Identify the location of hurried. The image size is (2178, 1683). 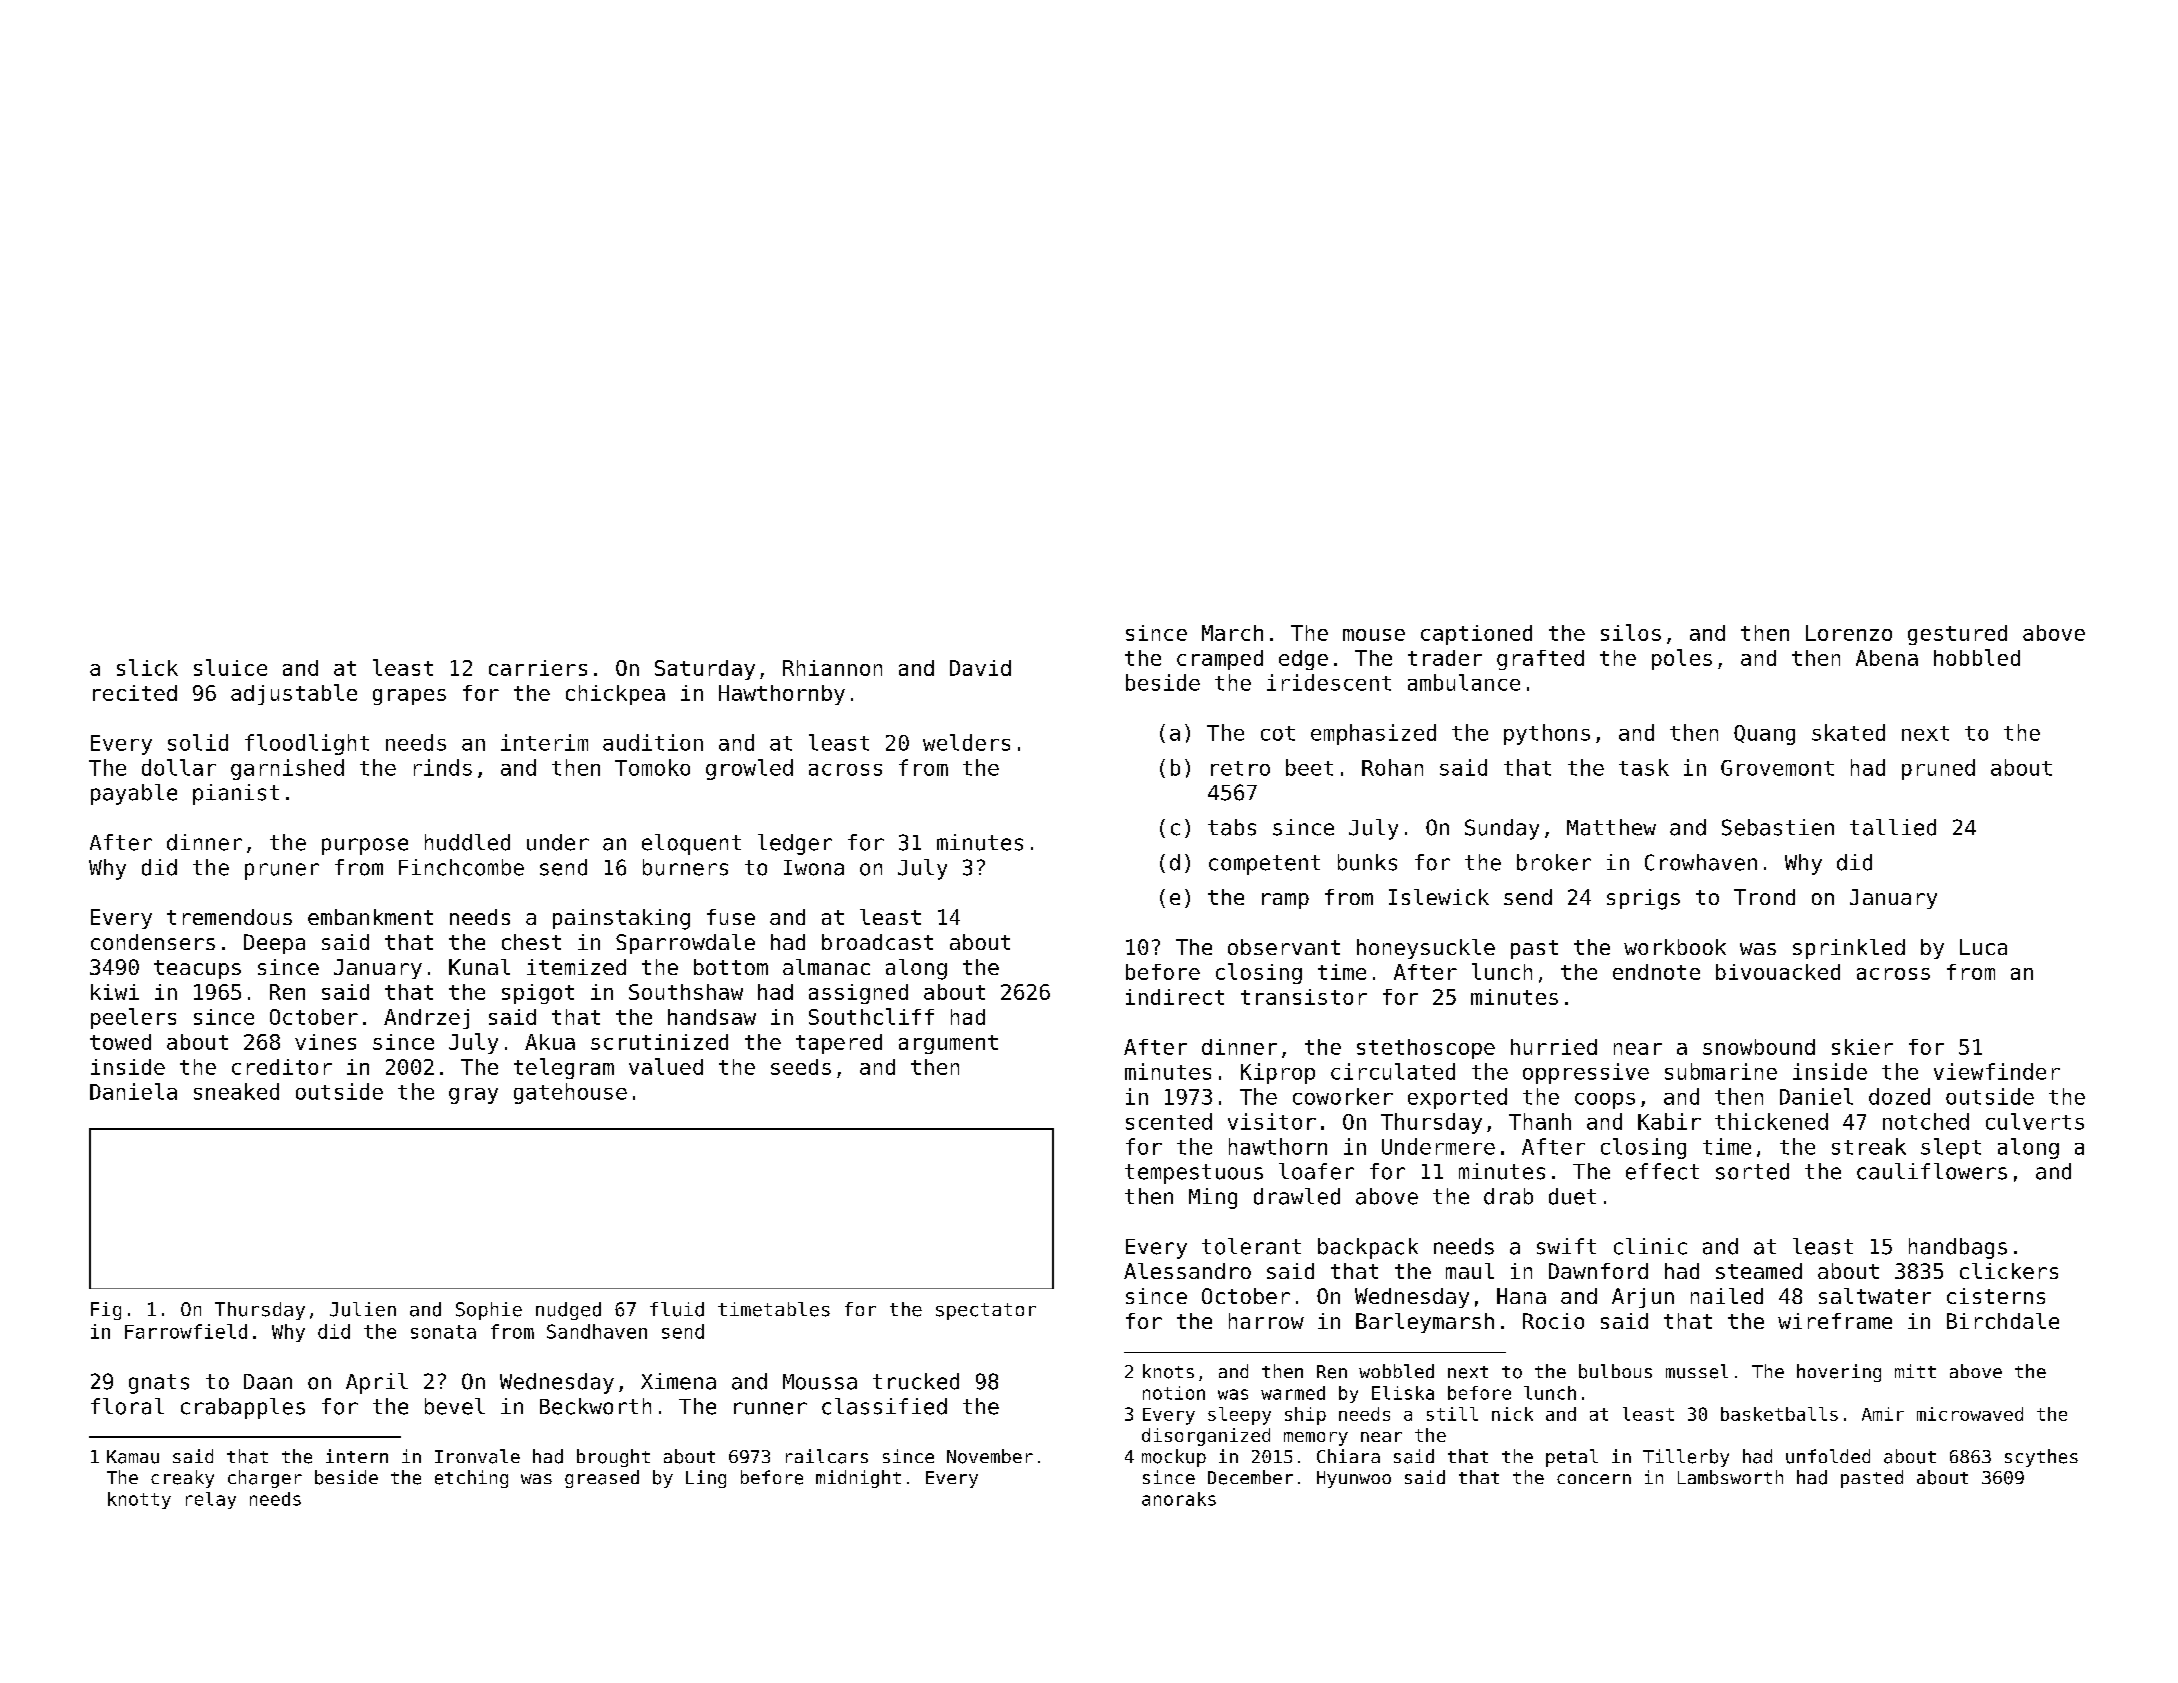
(1554, 1047).
